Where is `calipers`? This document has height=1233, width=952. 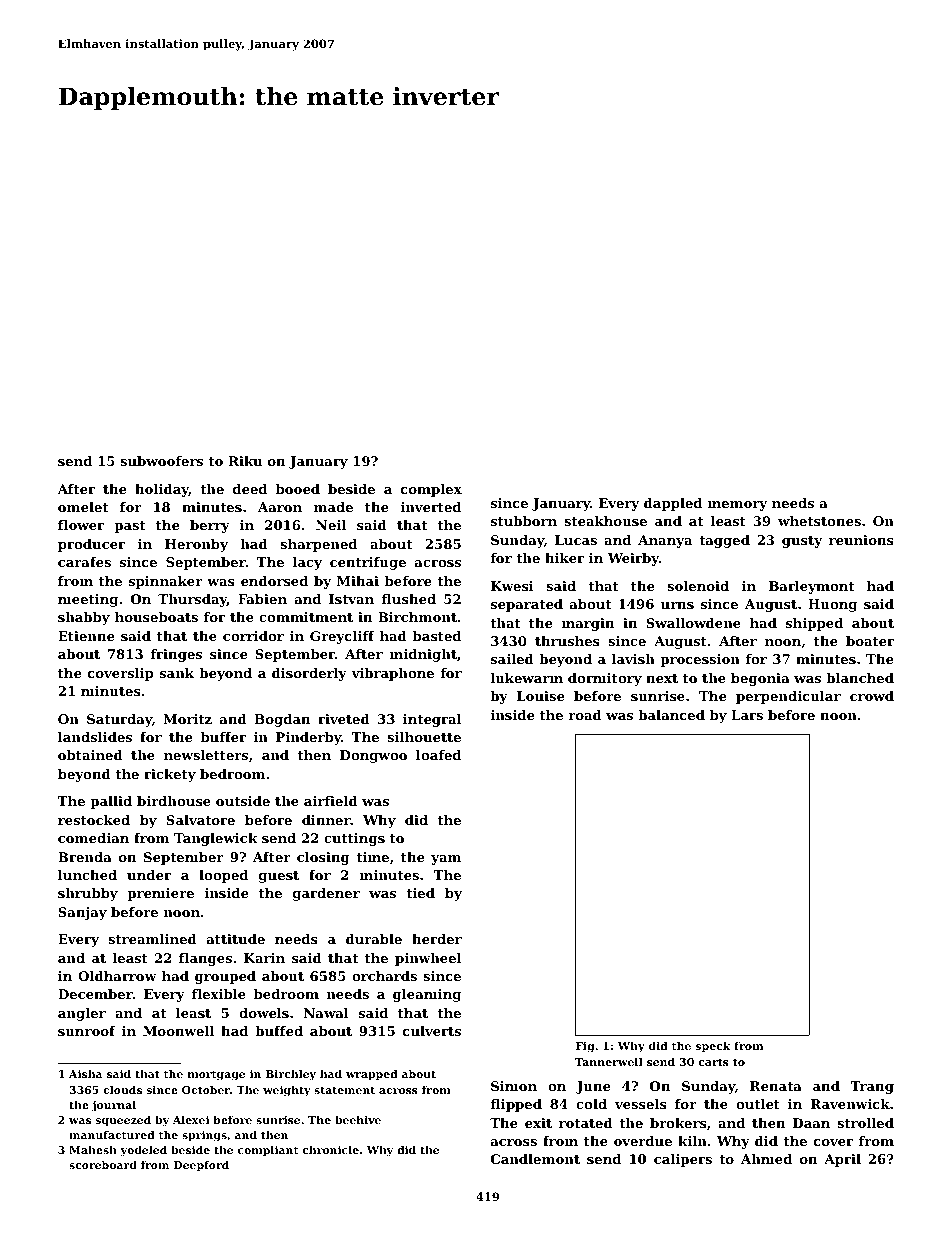 calipers is located at coordinates (683, 1160).
